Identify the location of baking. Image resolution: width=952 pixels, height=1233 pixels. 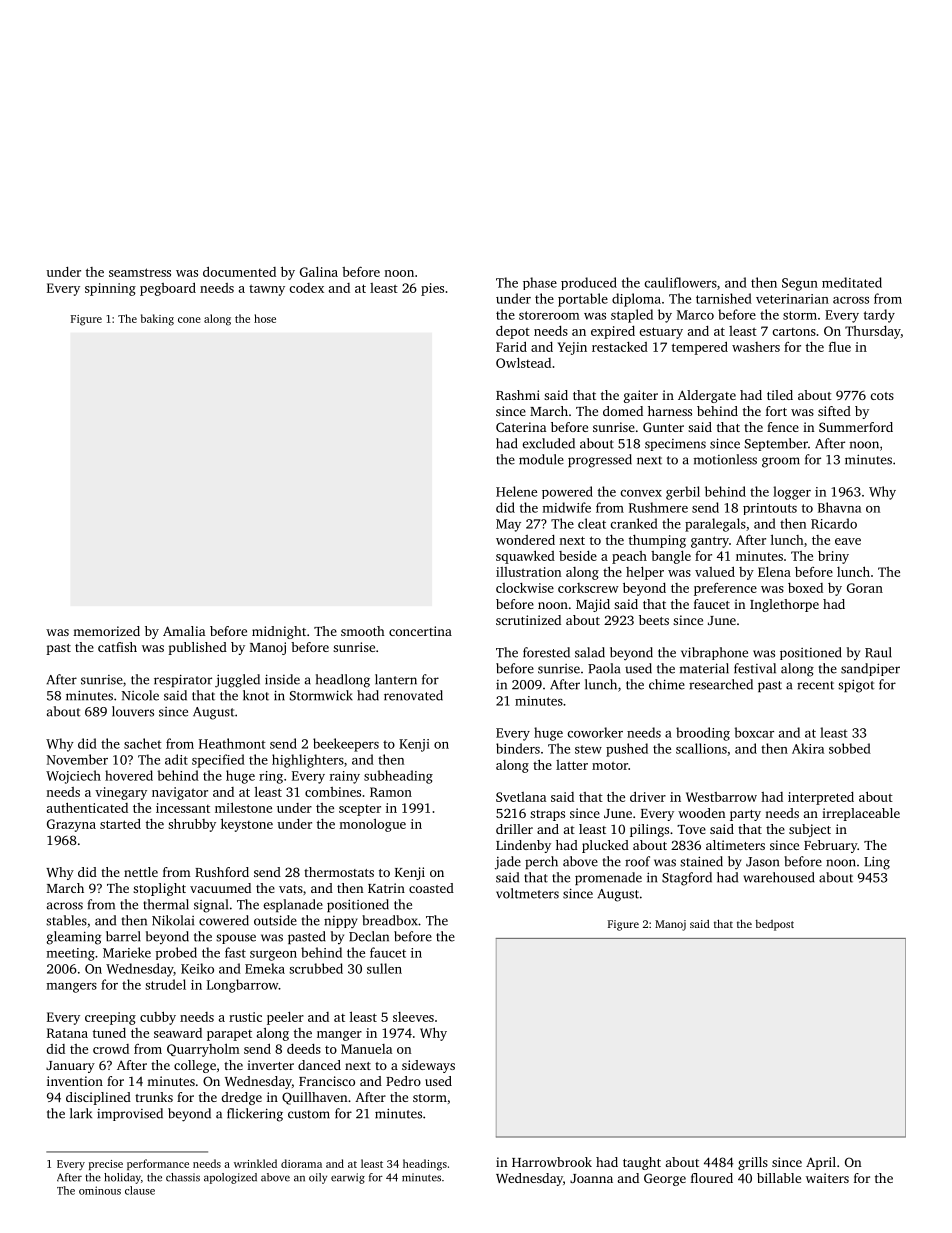
(157, 320).
